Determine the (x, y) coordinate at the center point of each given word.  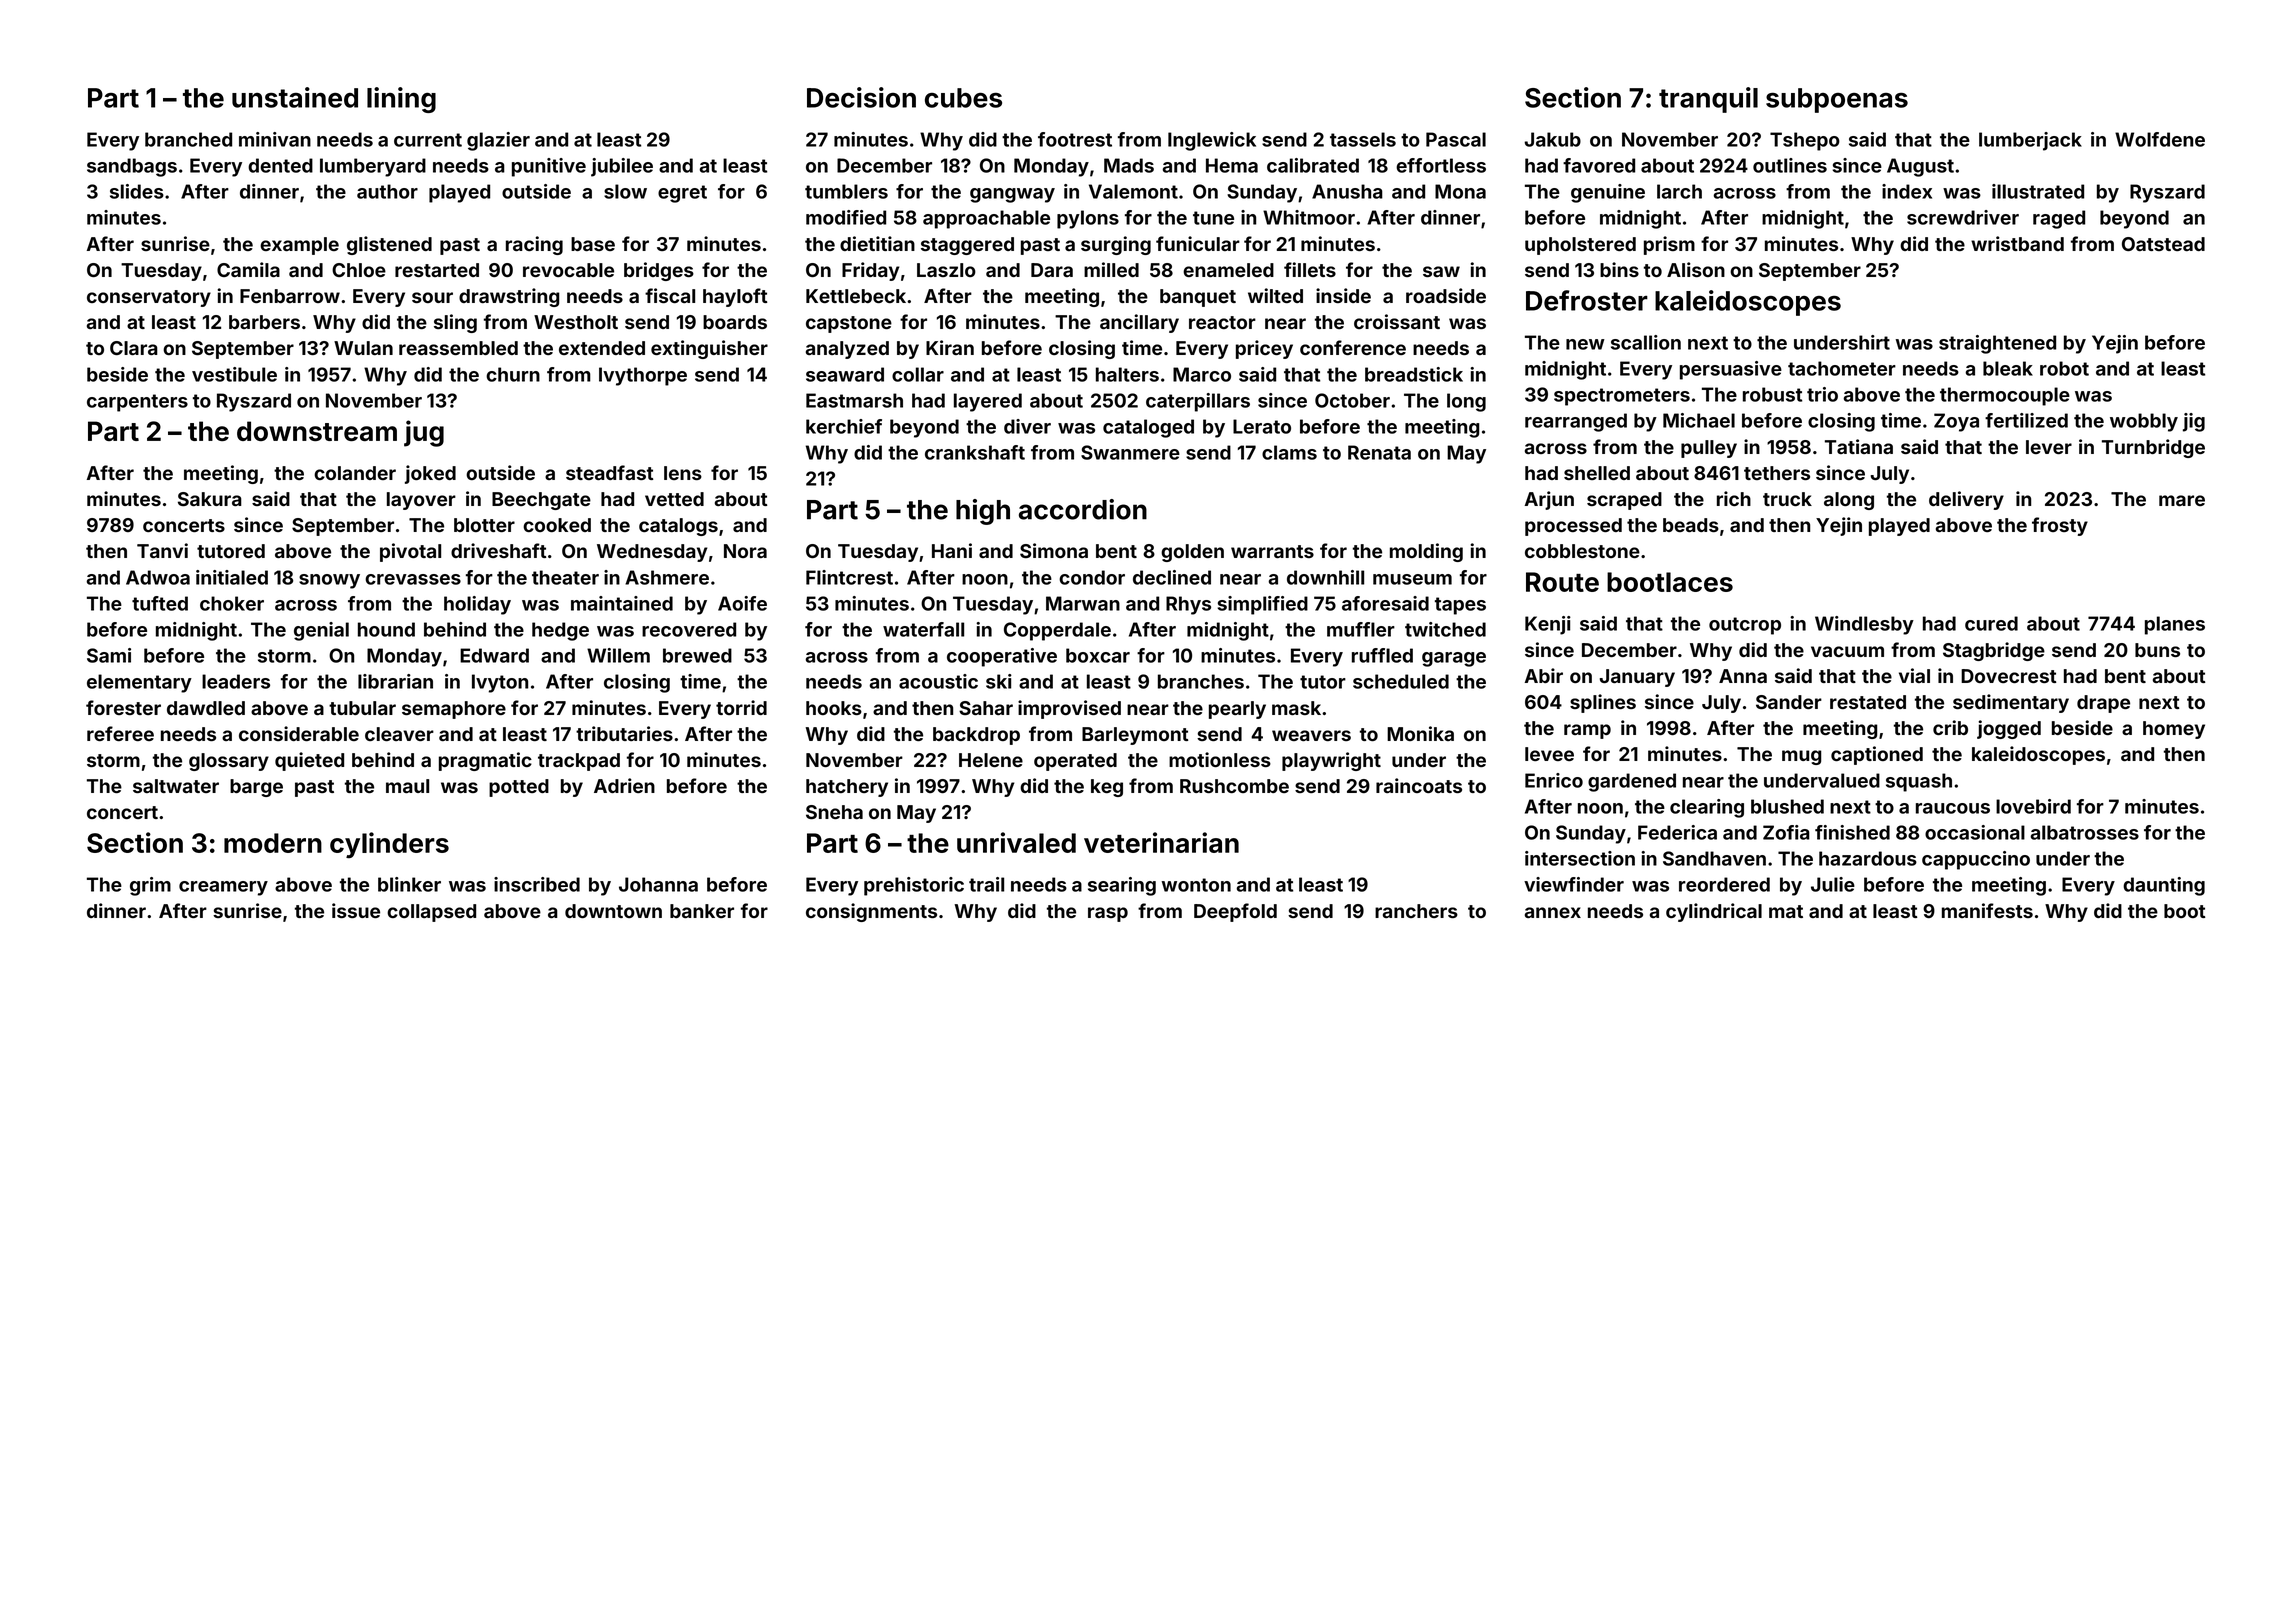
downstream (317, 431)
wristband (2017, 243)
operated (1075, 762)
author (387, 191)
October (1352, 400)
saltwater (176, 786)
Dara (1052, 270)
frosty (2060, 526)
